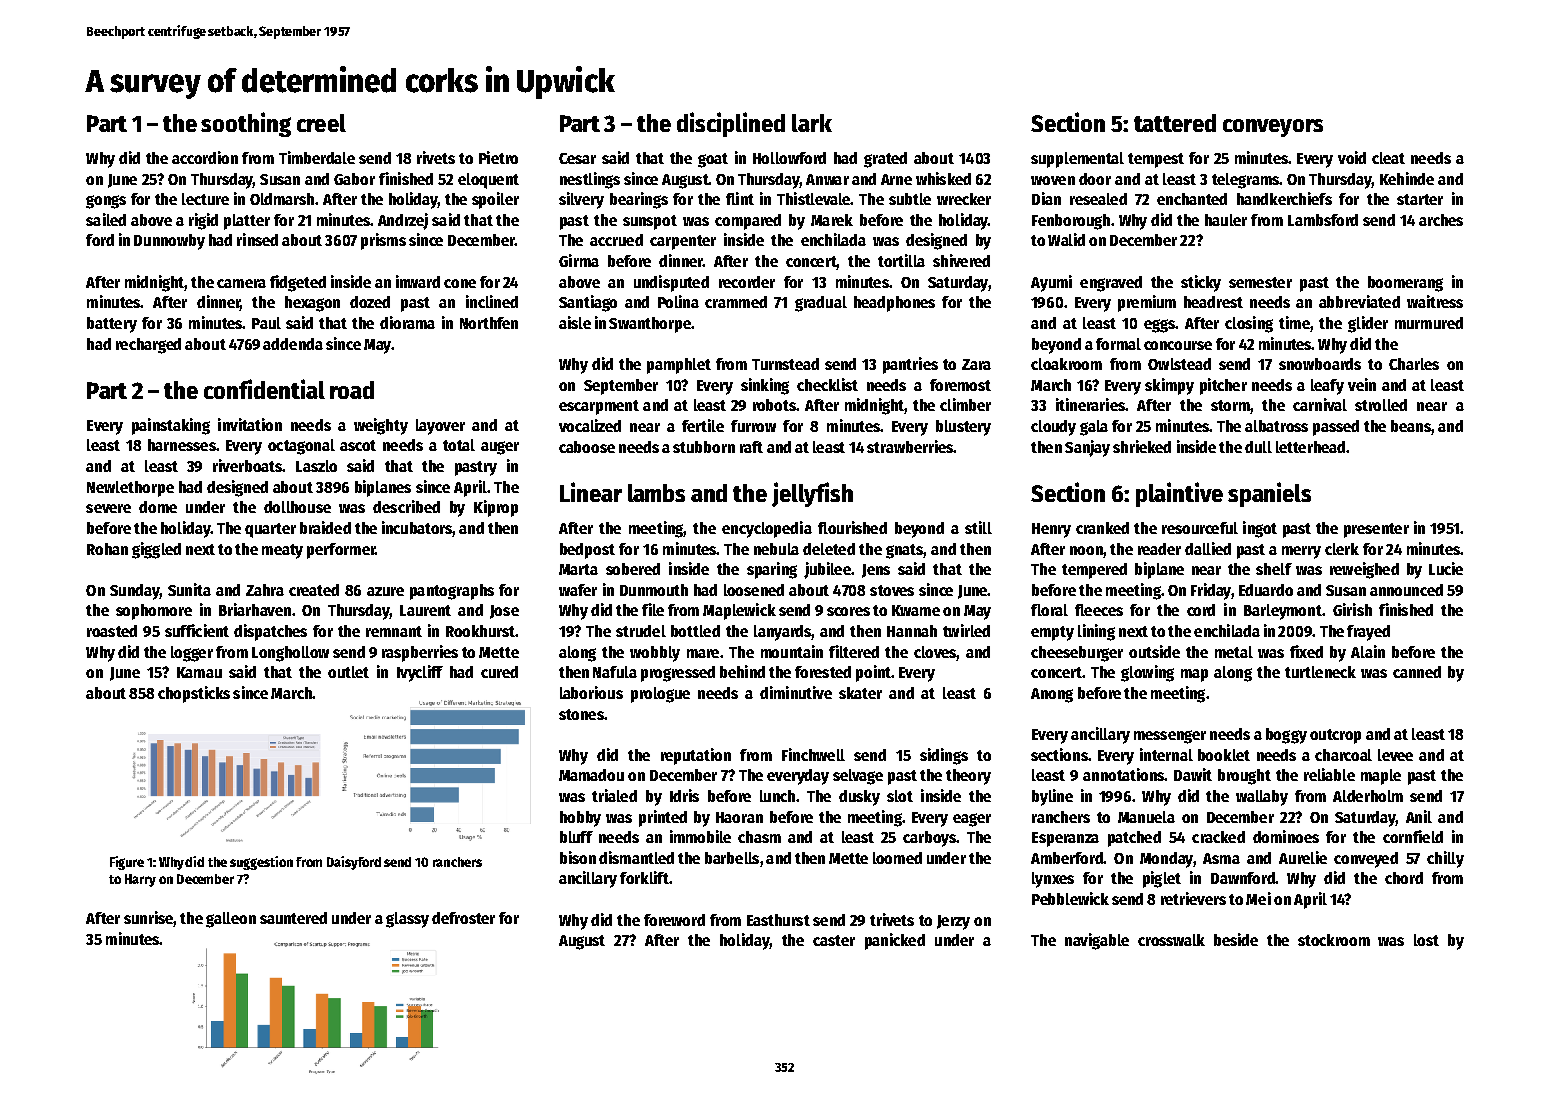 The height and width of the screenshot is (1096, 1550). Describe the element at coordinates (425, 610) in the screenshot. I see `Laurent` at that location.
